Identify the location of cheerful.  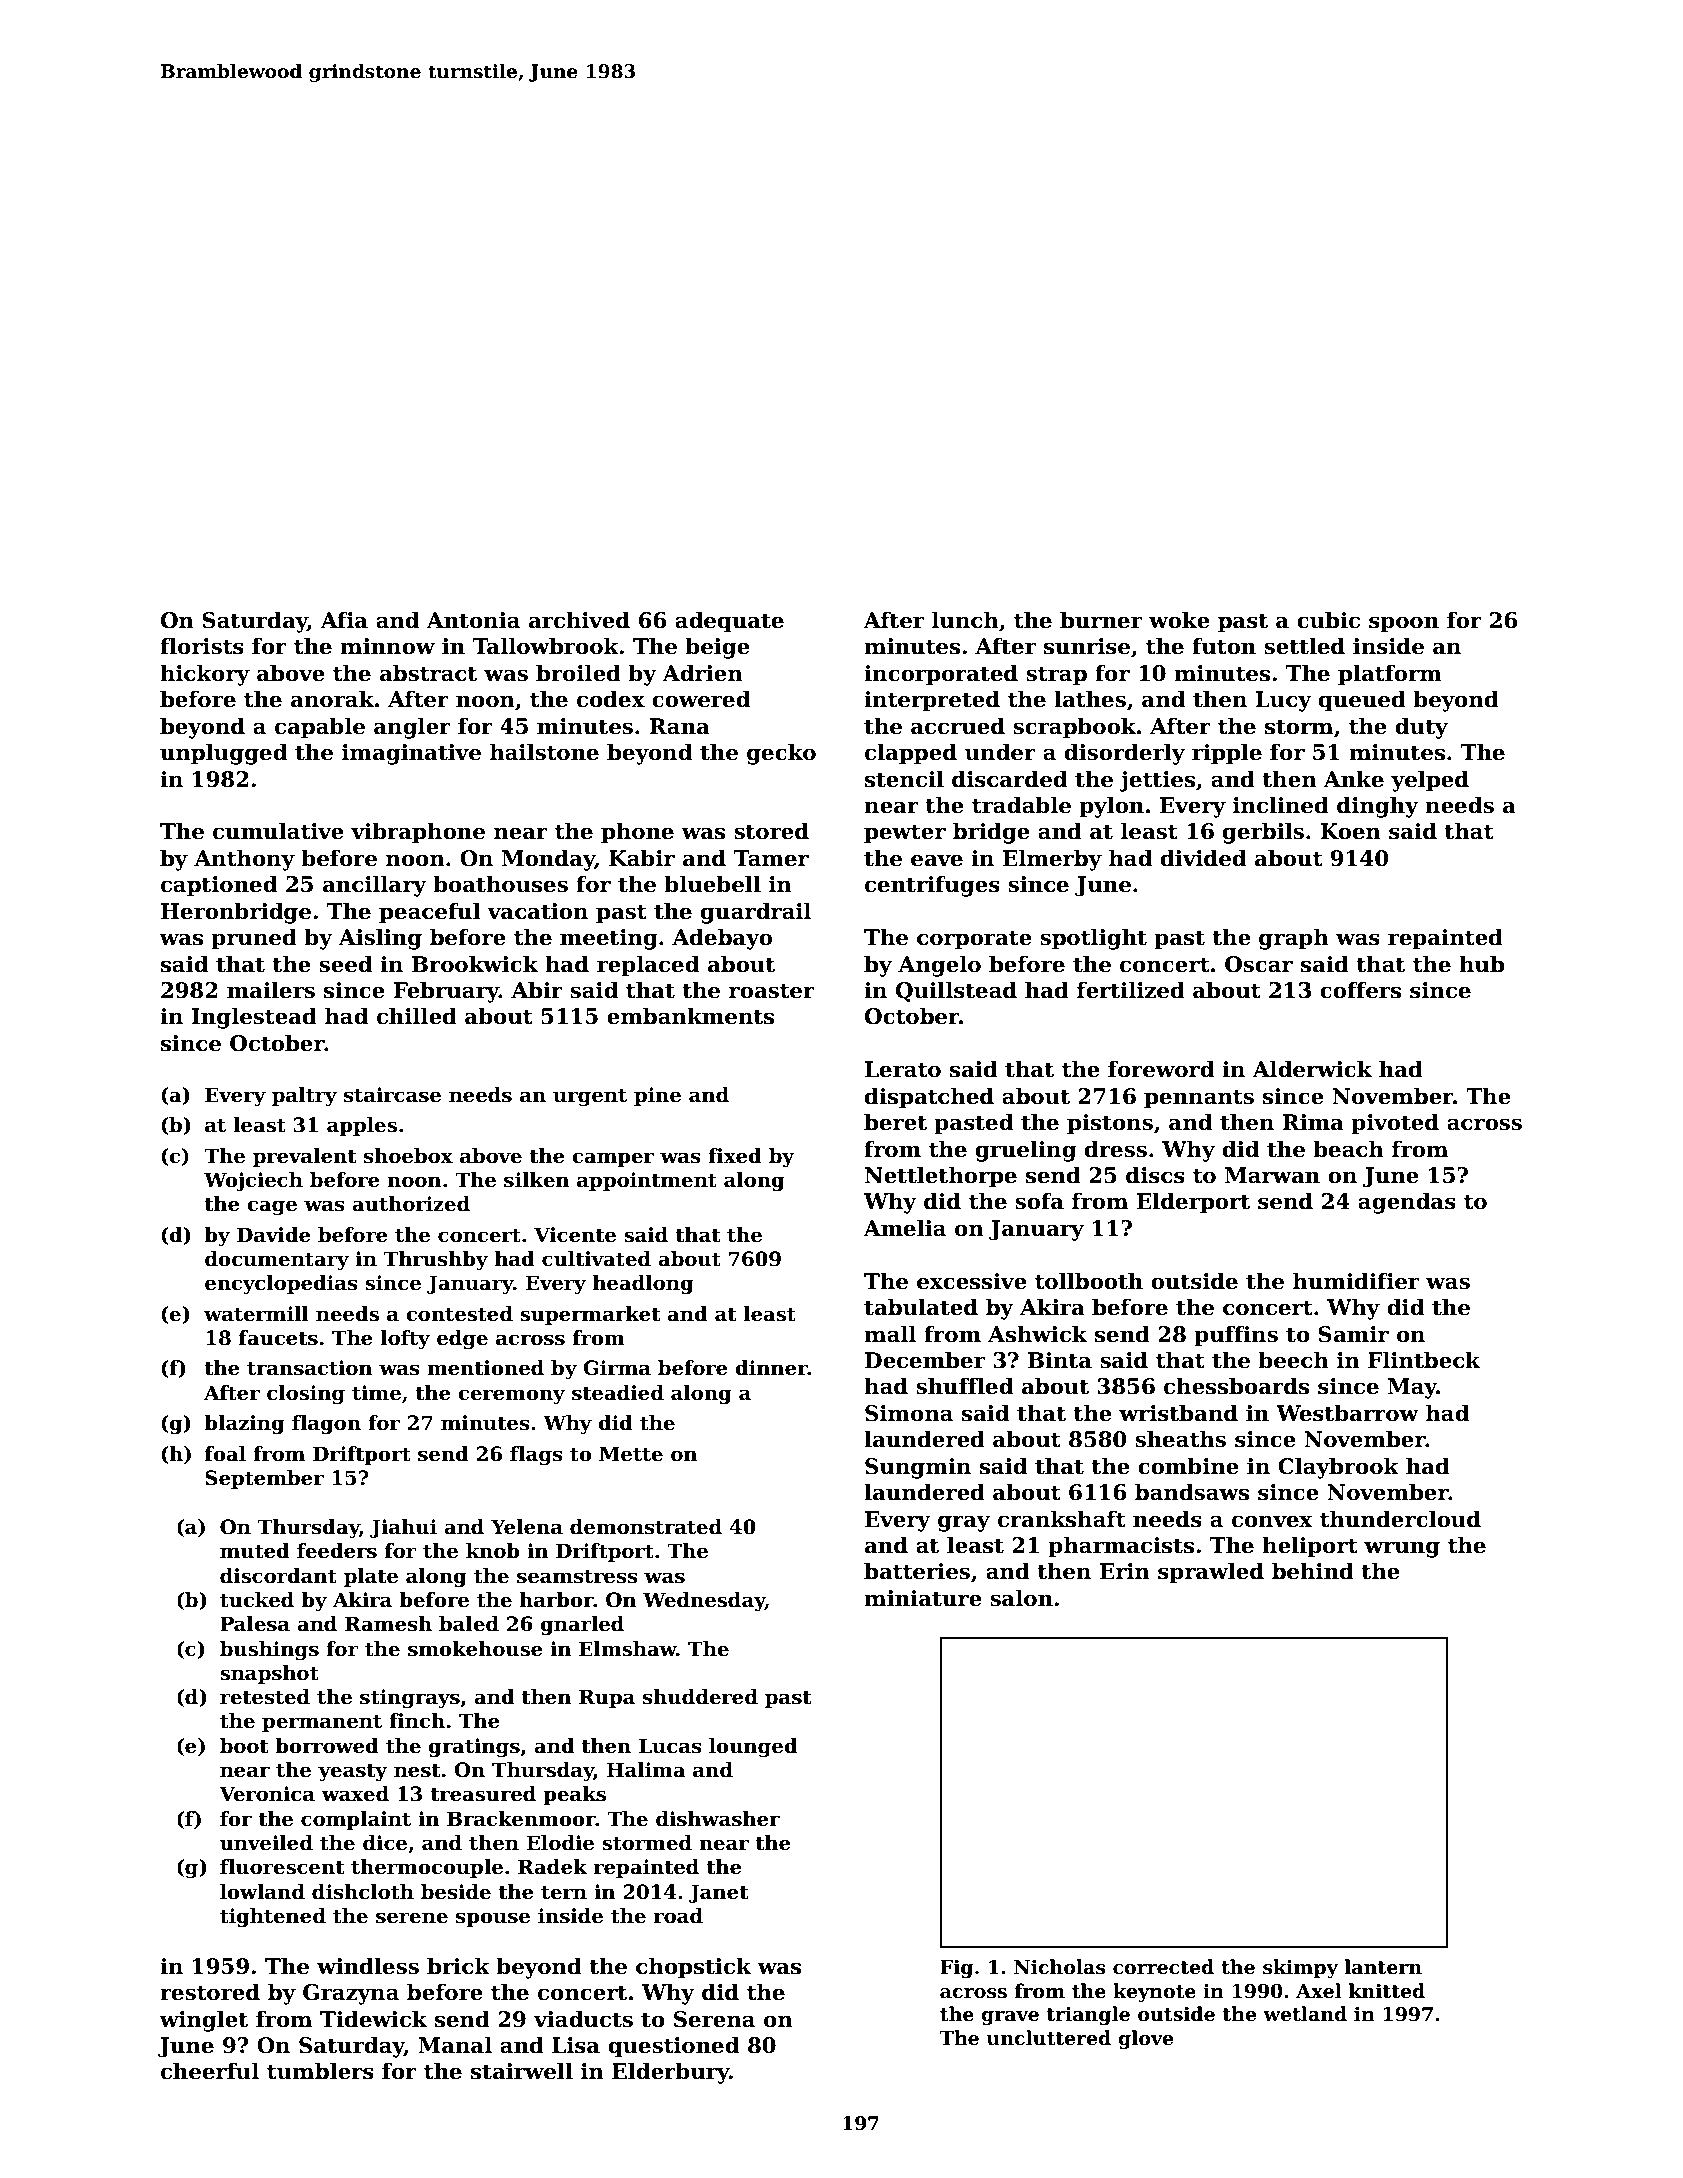
(210, 2071).
